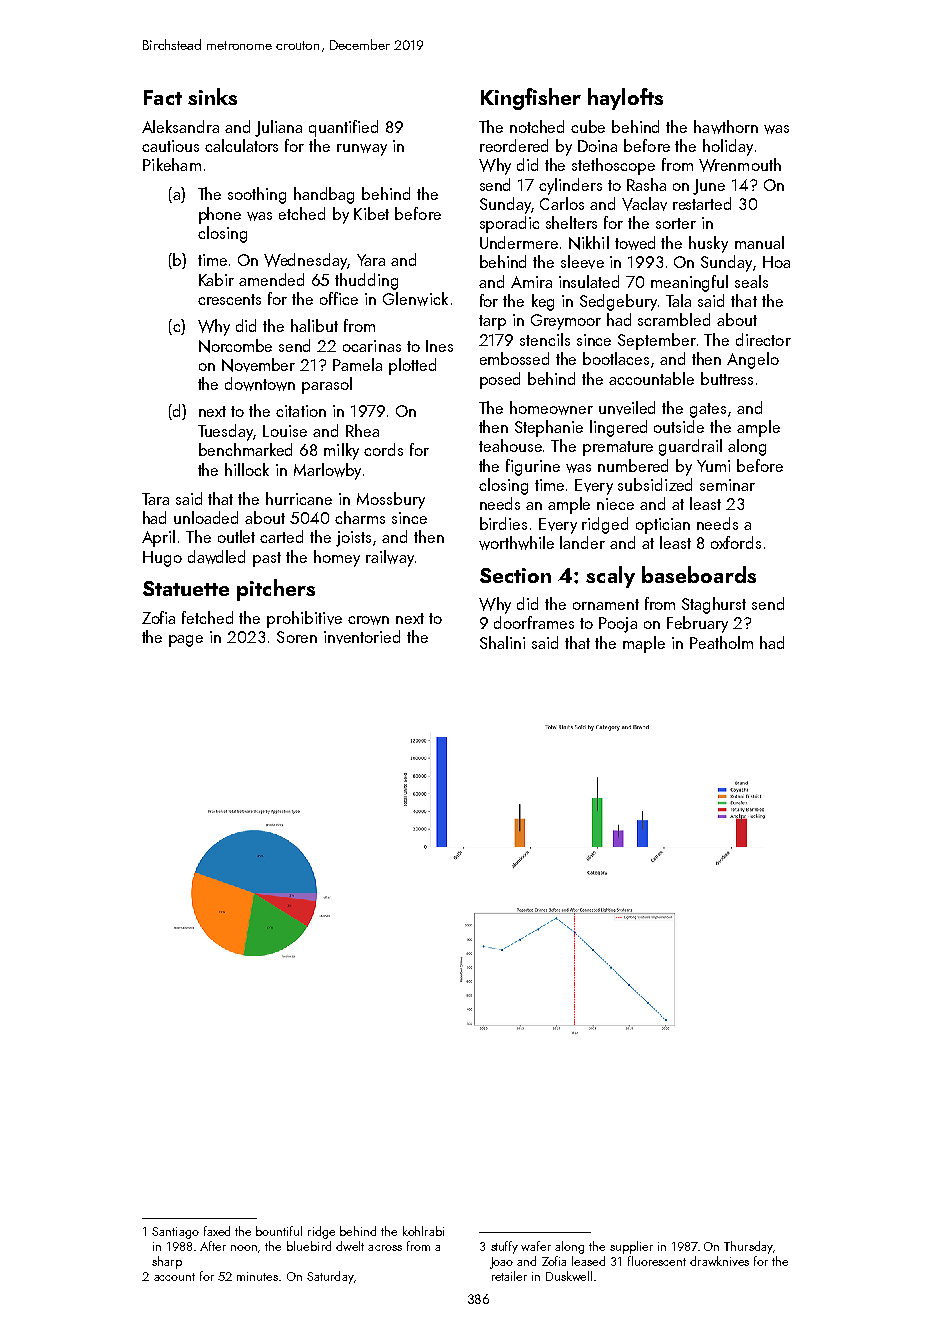 The width and height of the screenshot is (934, 1327). I want to click on Pikeham, so click(172, 164).
